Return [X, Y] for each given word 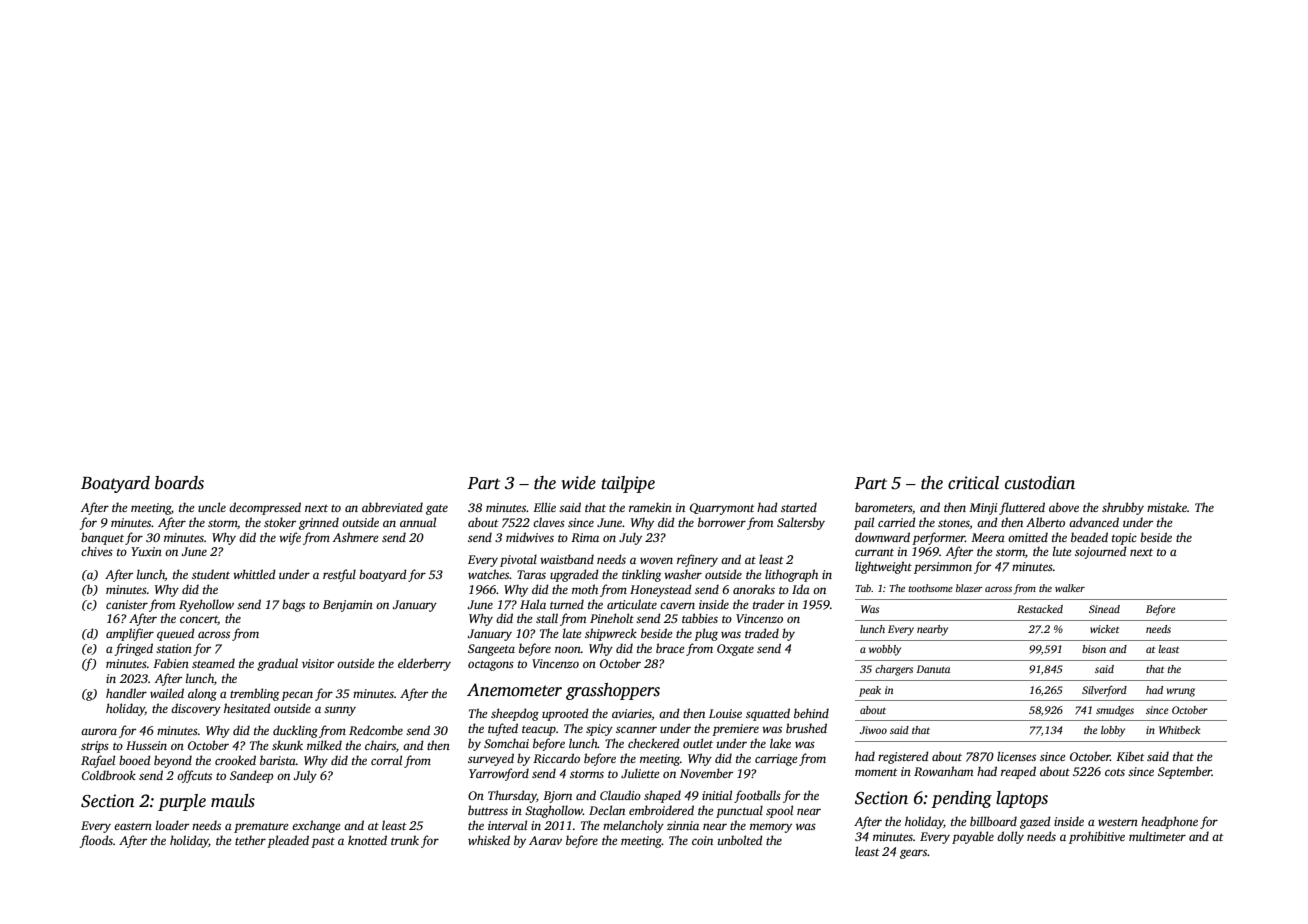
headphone [1169, 822]
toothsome [931, 588]
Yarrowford [499, 774]
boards [179, 483]
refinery [697, 560]
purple [182, 802]
